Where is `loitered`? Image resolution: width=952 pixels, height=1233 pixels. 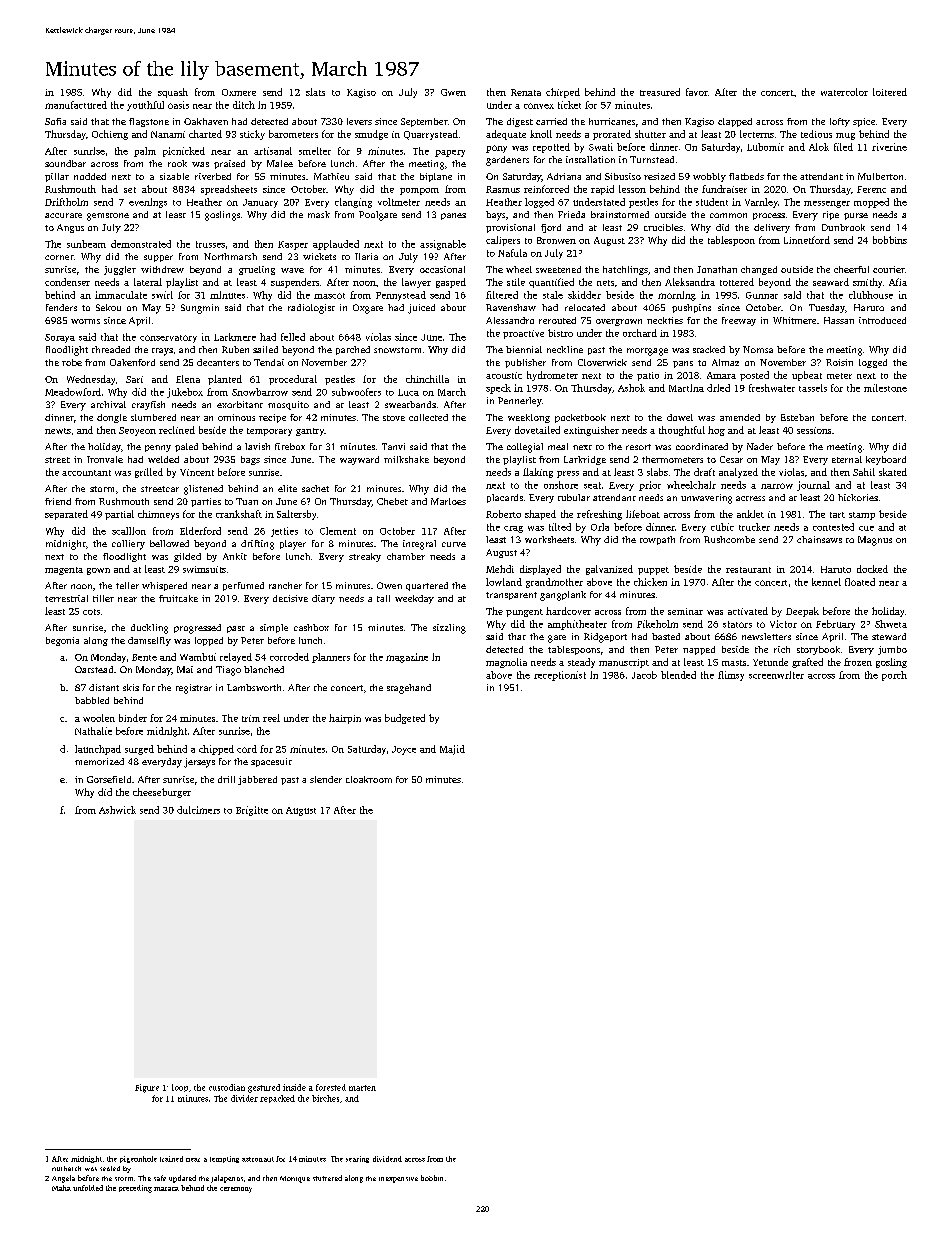
loitered is located at coordinates (890, 92).
